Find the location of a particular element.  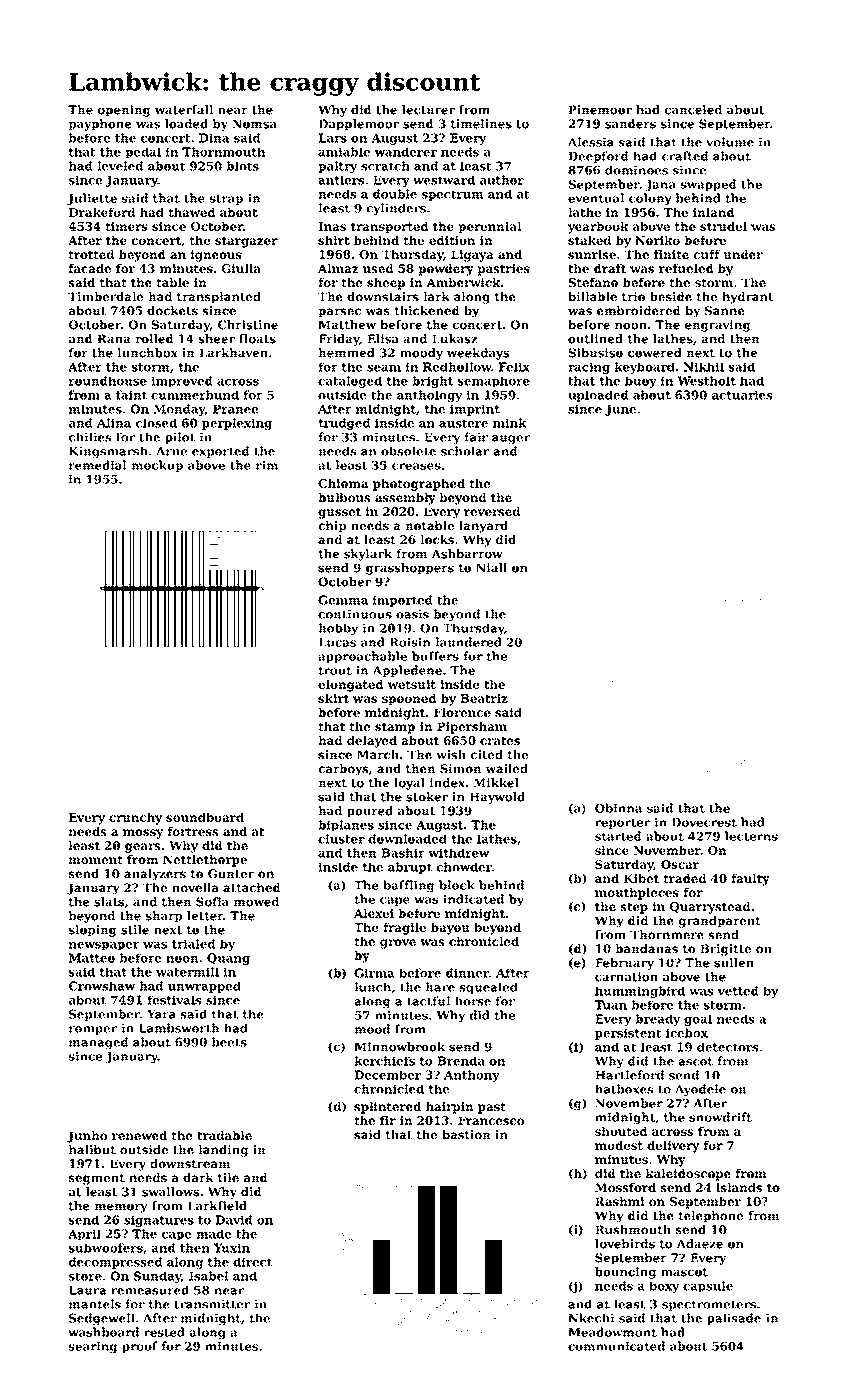

used is located at coordinates (378, 268).
